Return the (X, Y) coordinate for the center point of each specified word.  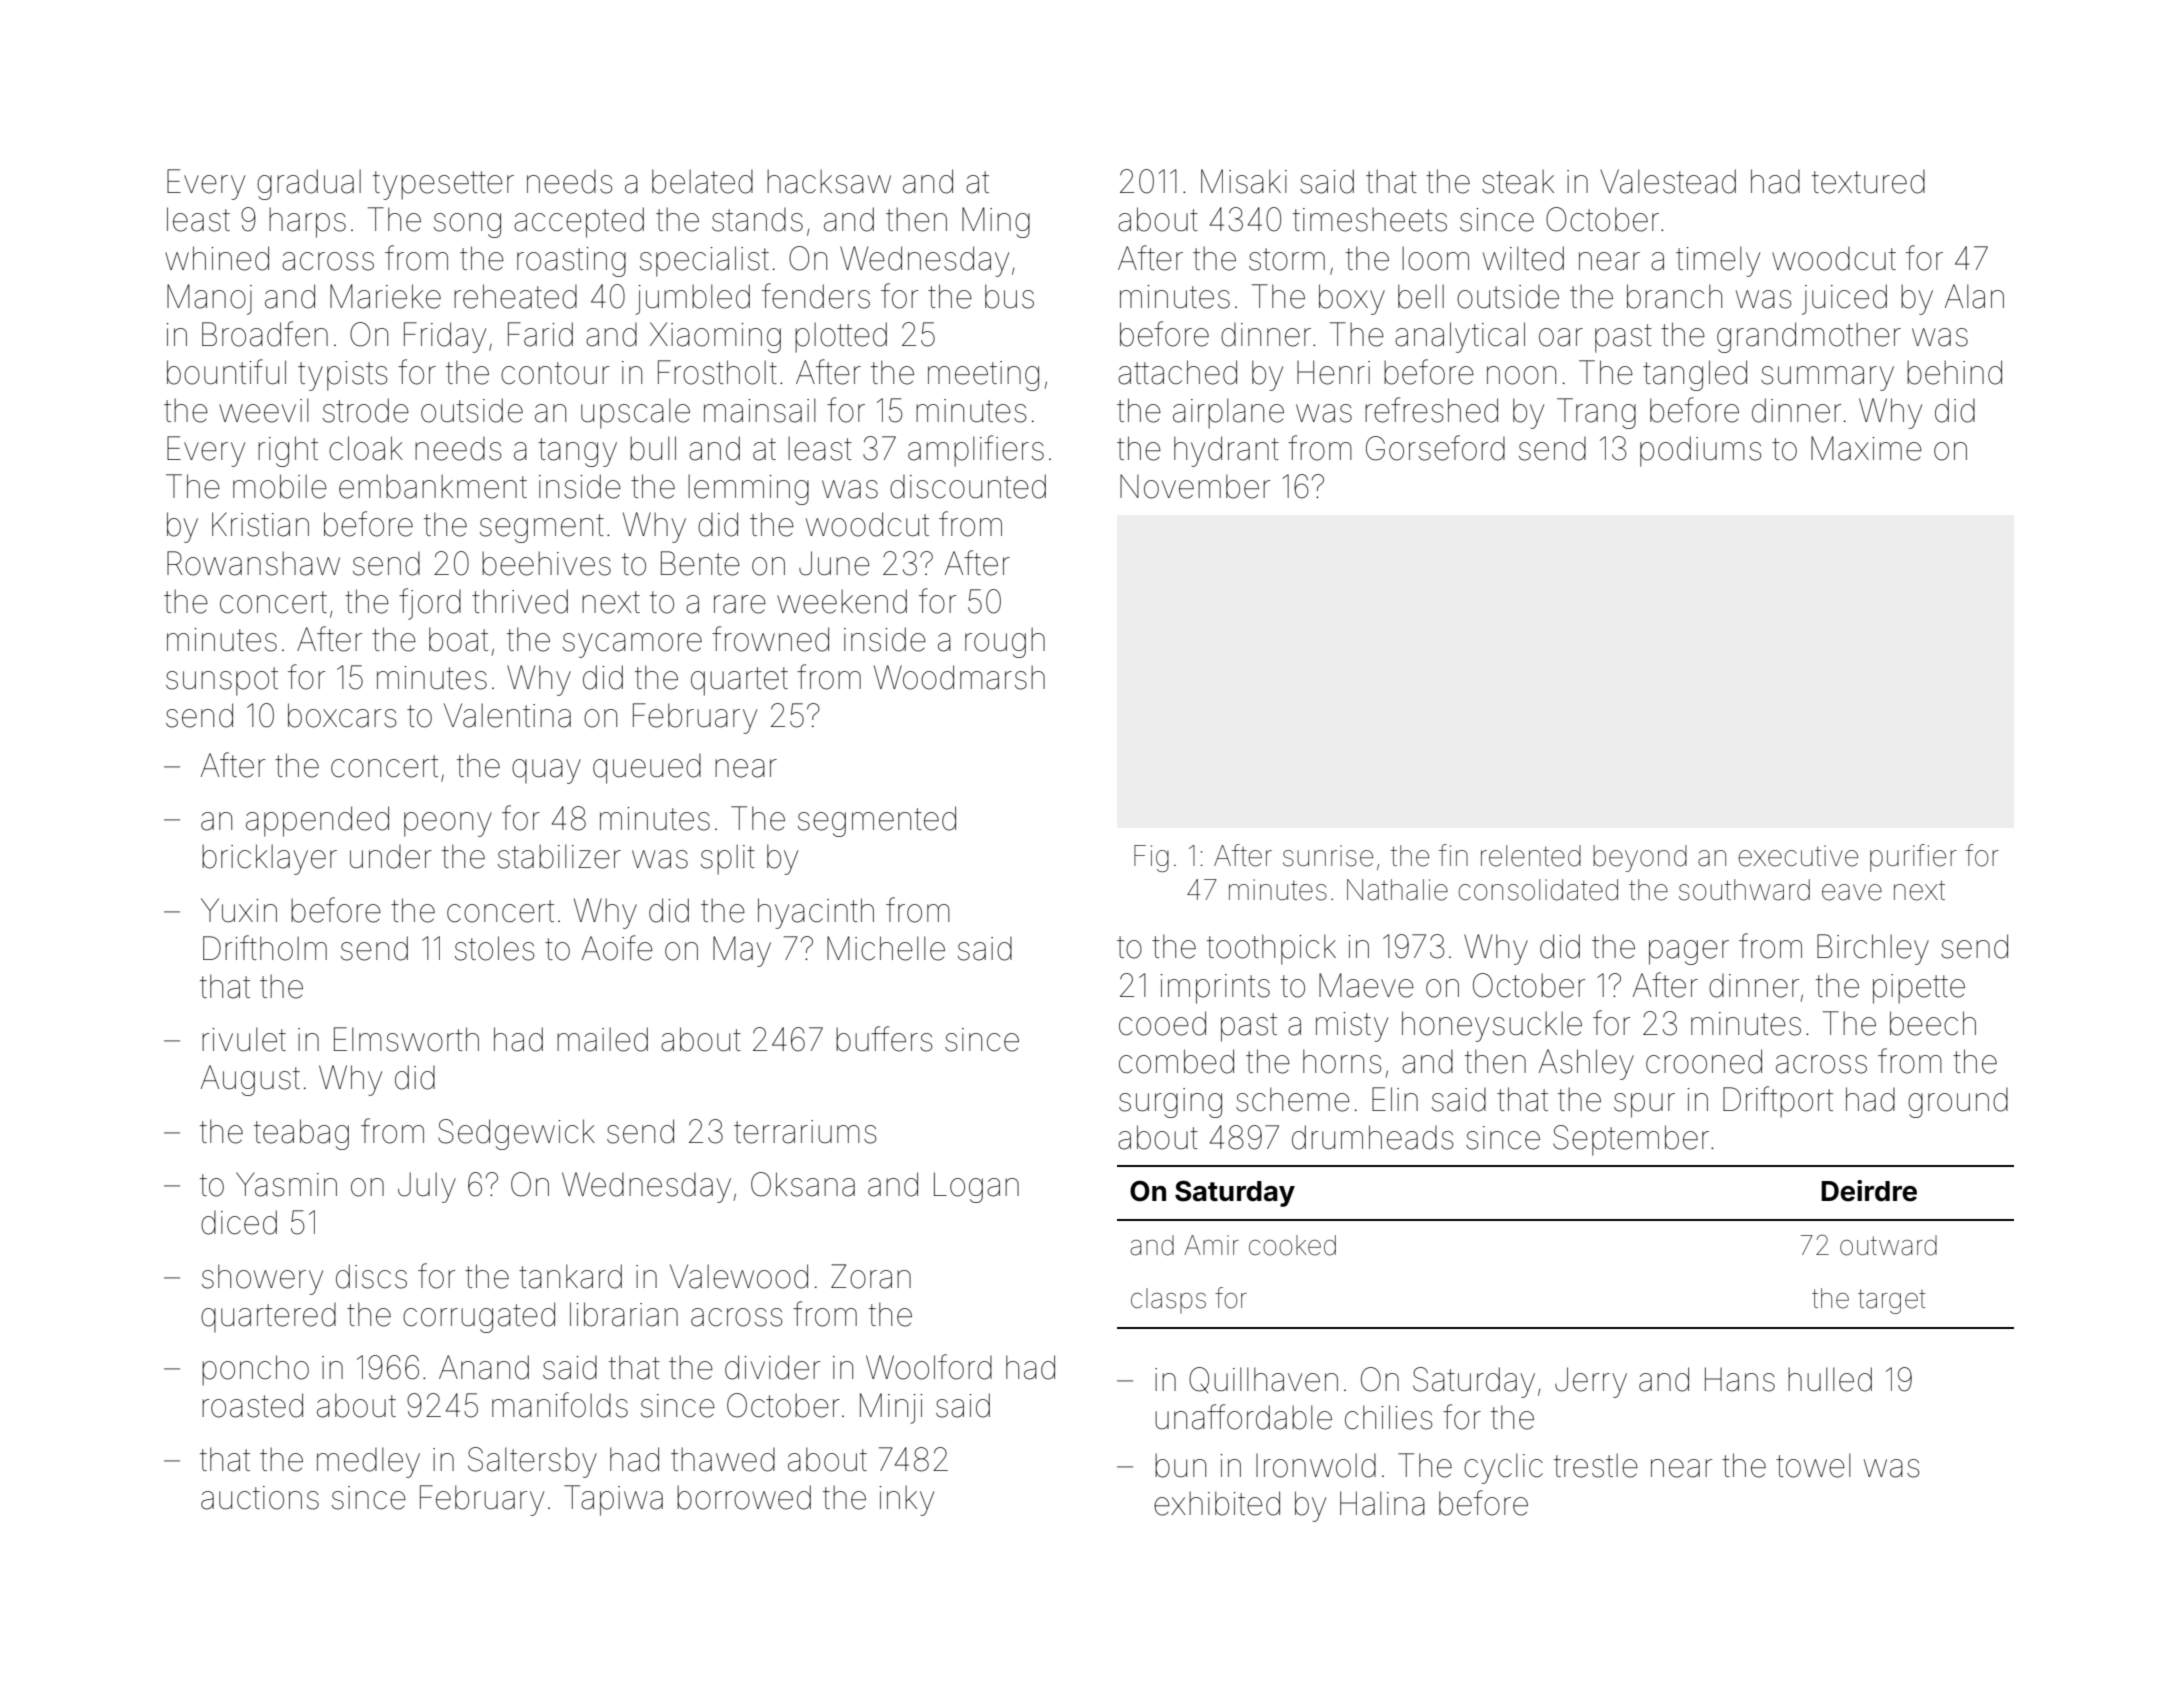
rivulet (244, 1039)
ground (1958, 1103)
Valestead (1668, 181)
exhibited (1217, 1503)
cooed (1162, 1023)
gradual (309, 184)
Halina (1382, 1503)
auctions (260, 1498)
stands (757, 220)
